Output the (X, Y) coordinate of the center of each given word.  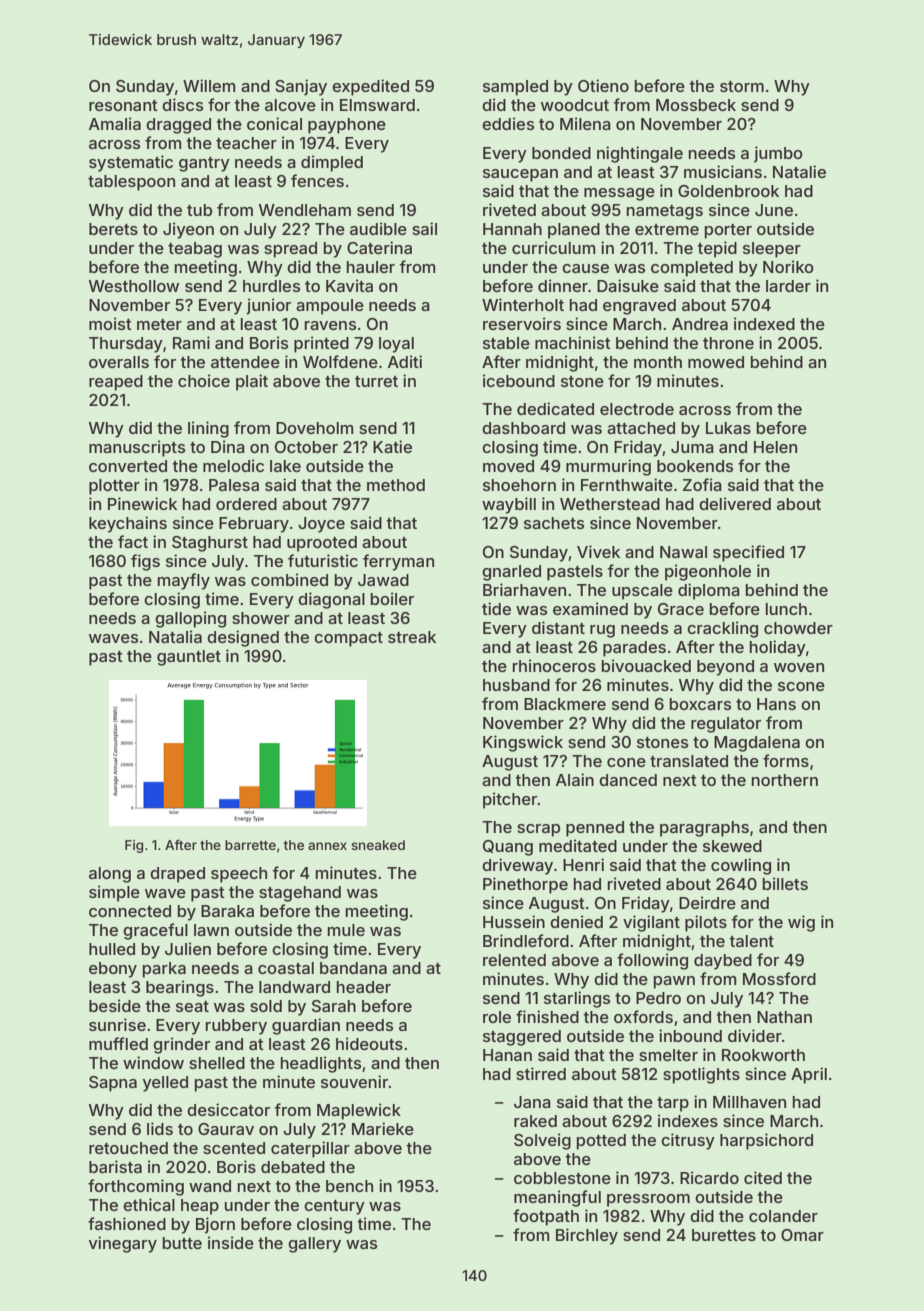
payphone (347, 126)
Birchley (587, 1236)
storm (742, 86)
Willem (209, 85)
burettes (724, 1235)
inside (231, 1242)
